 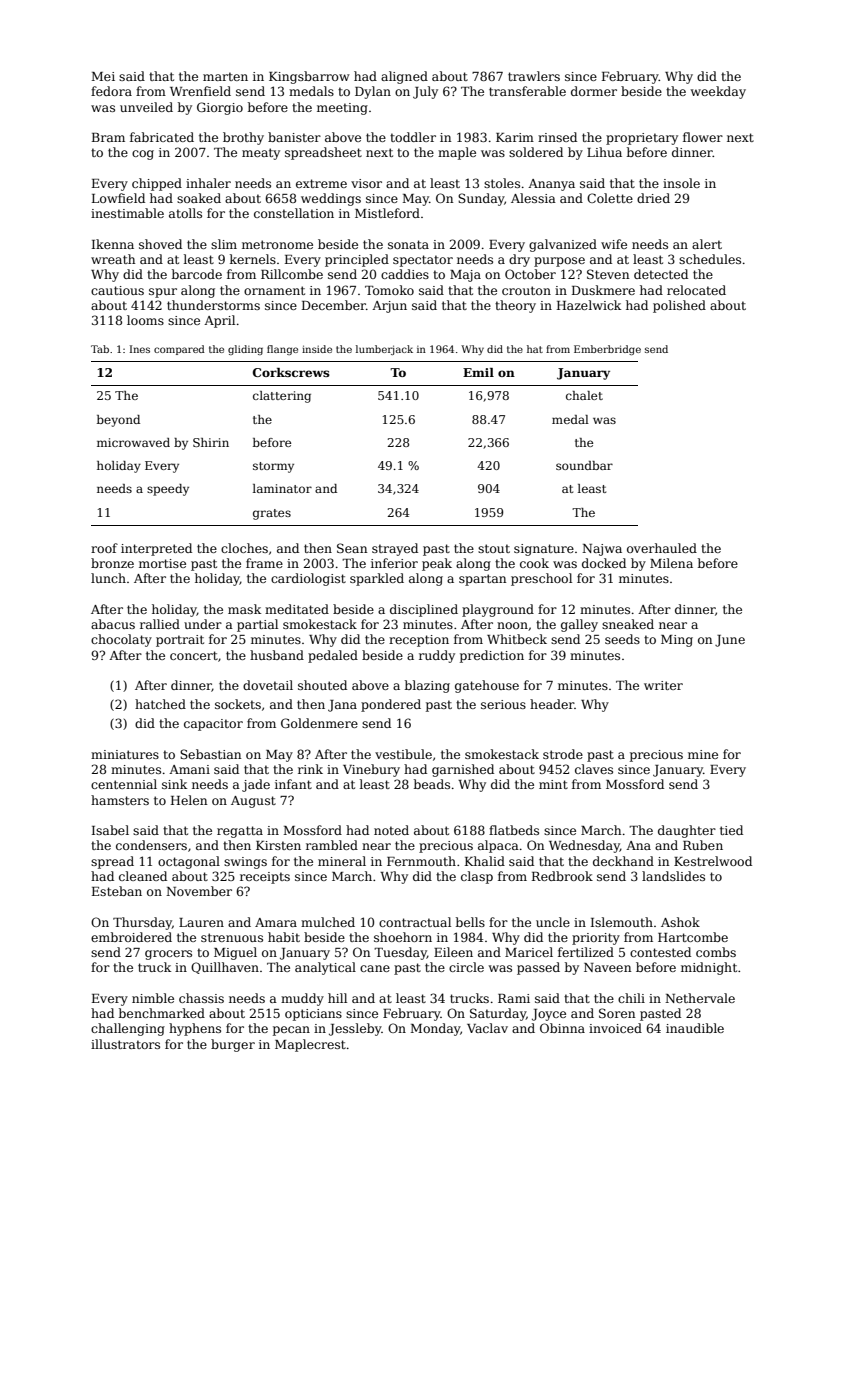 What do you see at coordinates (244, 548) in the screenshot?
I see `cloches` at bounding box center [244, 548].
